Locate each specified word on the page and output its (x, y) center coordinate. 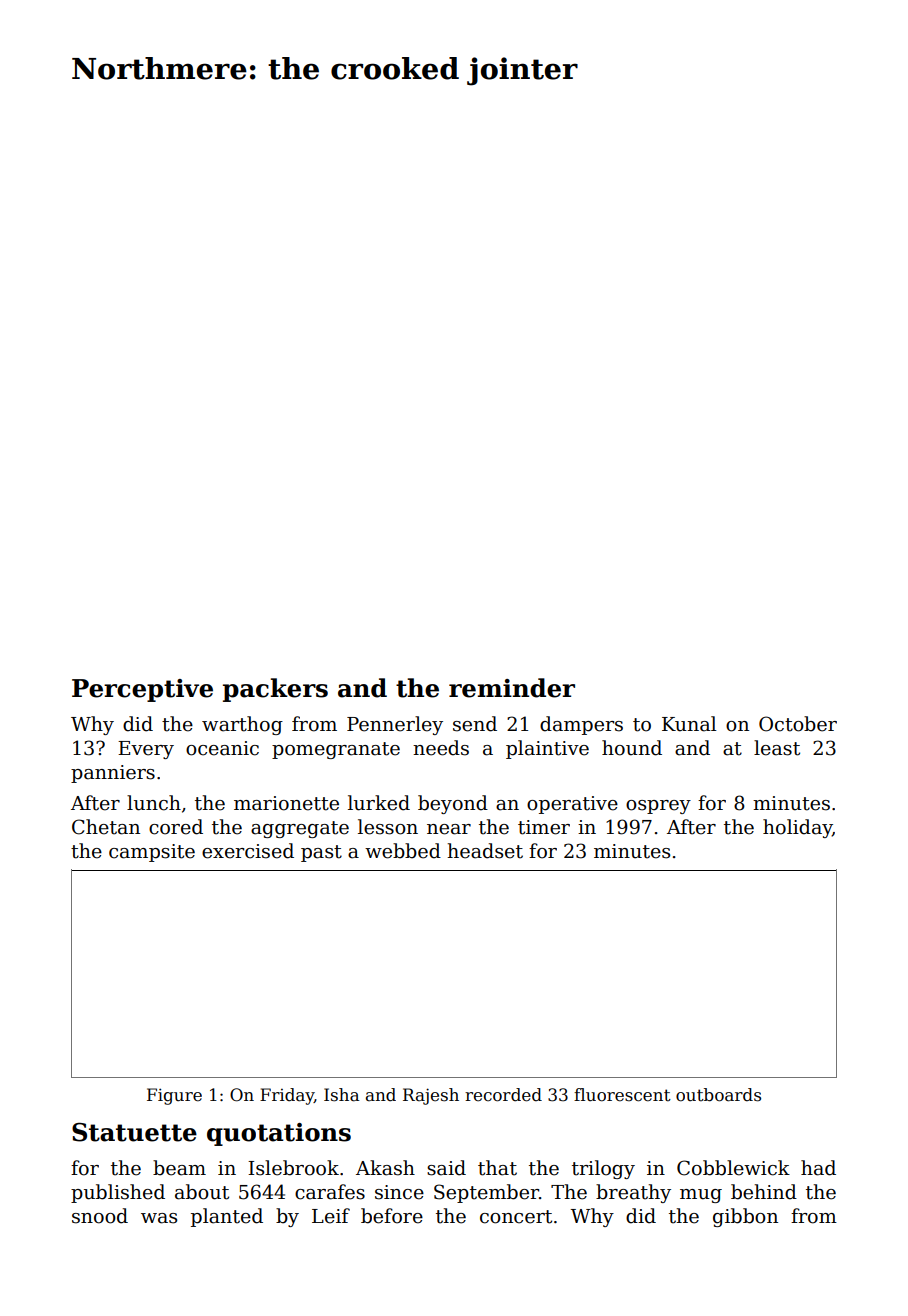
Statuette (134, 1132)
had (818, 1168)
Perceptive (142, 690)
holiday (797, 828)
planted (227, 1217)
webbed (403, 851)
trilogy (603, 1169)
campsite (152, 853)
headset (485, 851)
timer (544, 827)
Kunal (689, 724)
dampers (581, 725)
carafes (330, 1192)
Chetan (106, 827)
